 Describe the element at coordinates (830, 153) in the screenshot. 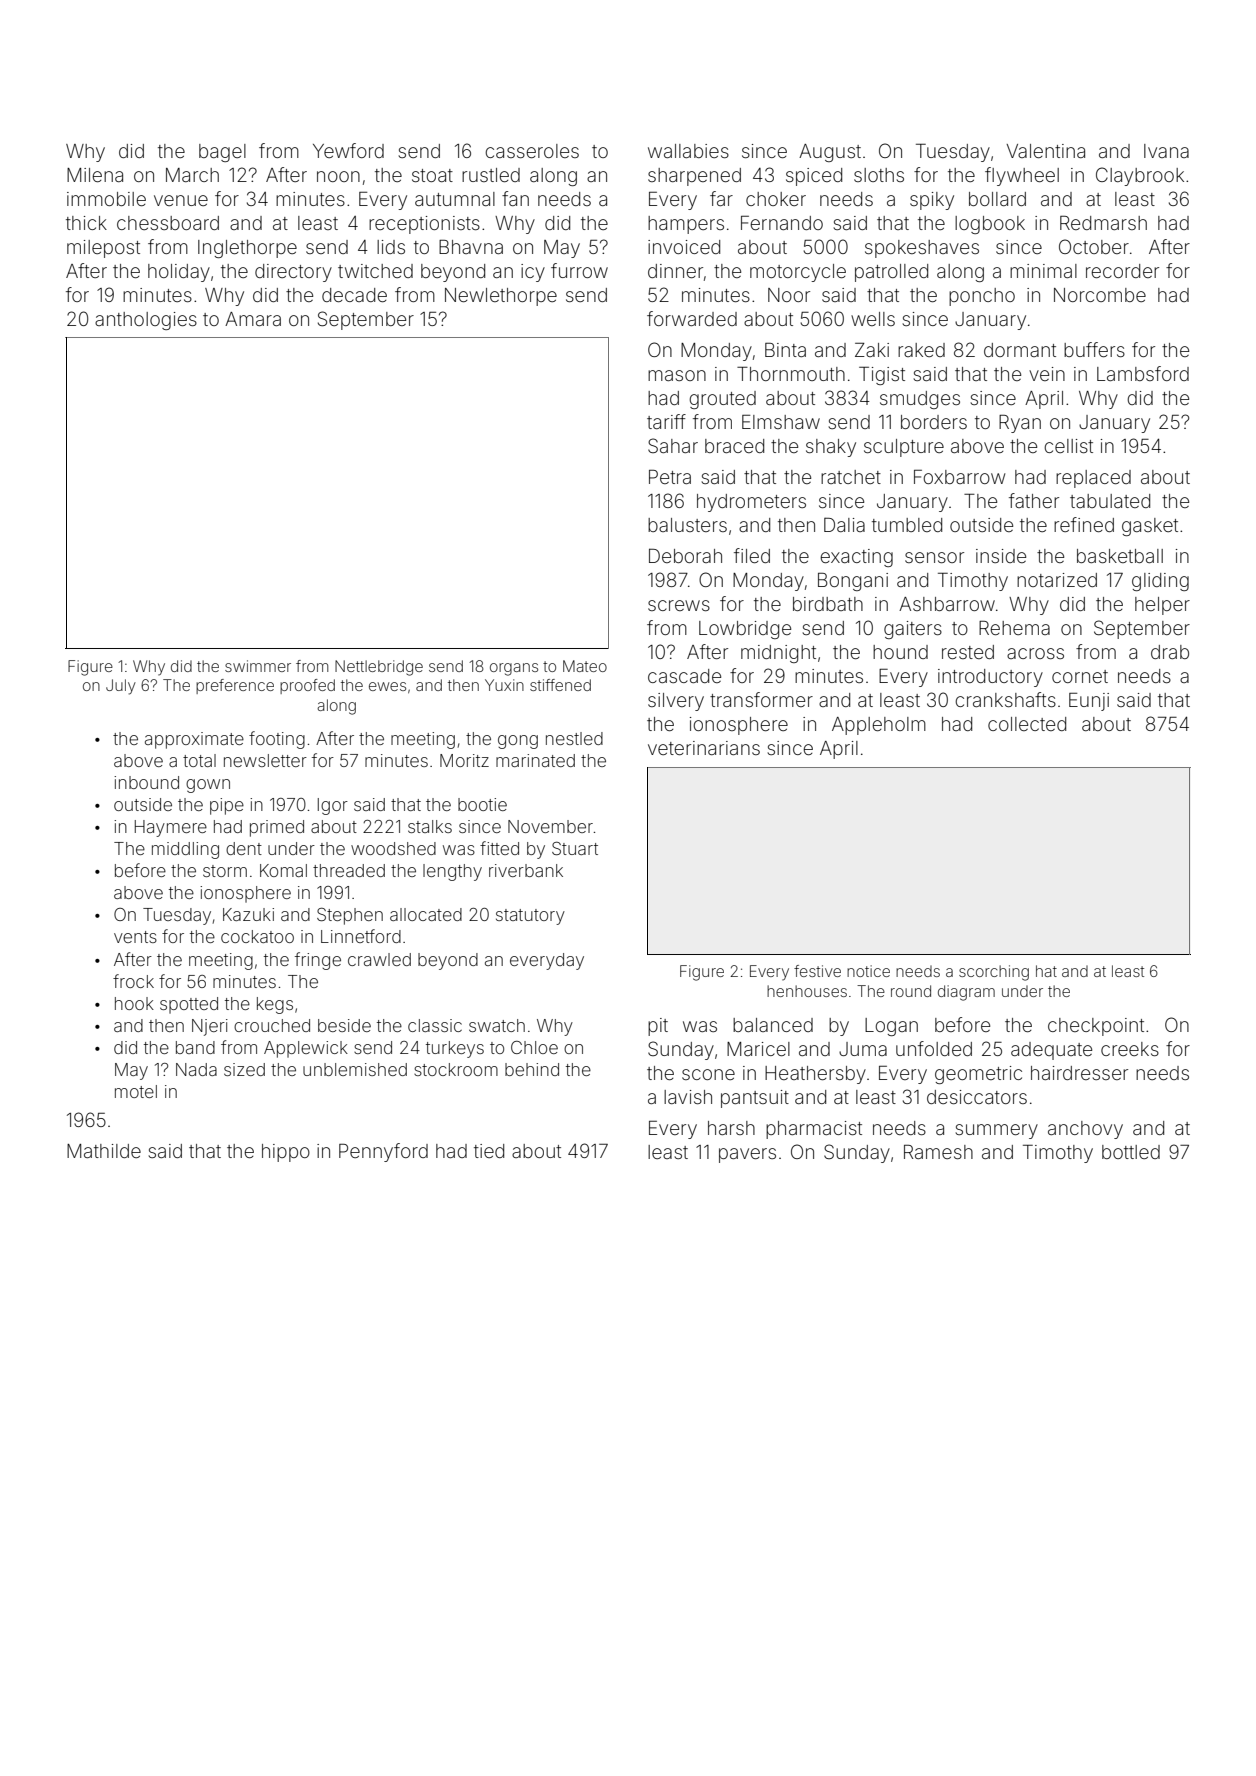

I see `August` at that location.
